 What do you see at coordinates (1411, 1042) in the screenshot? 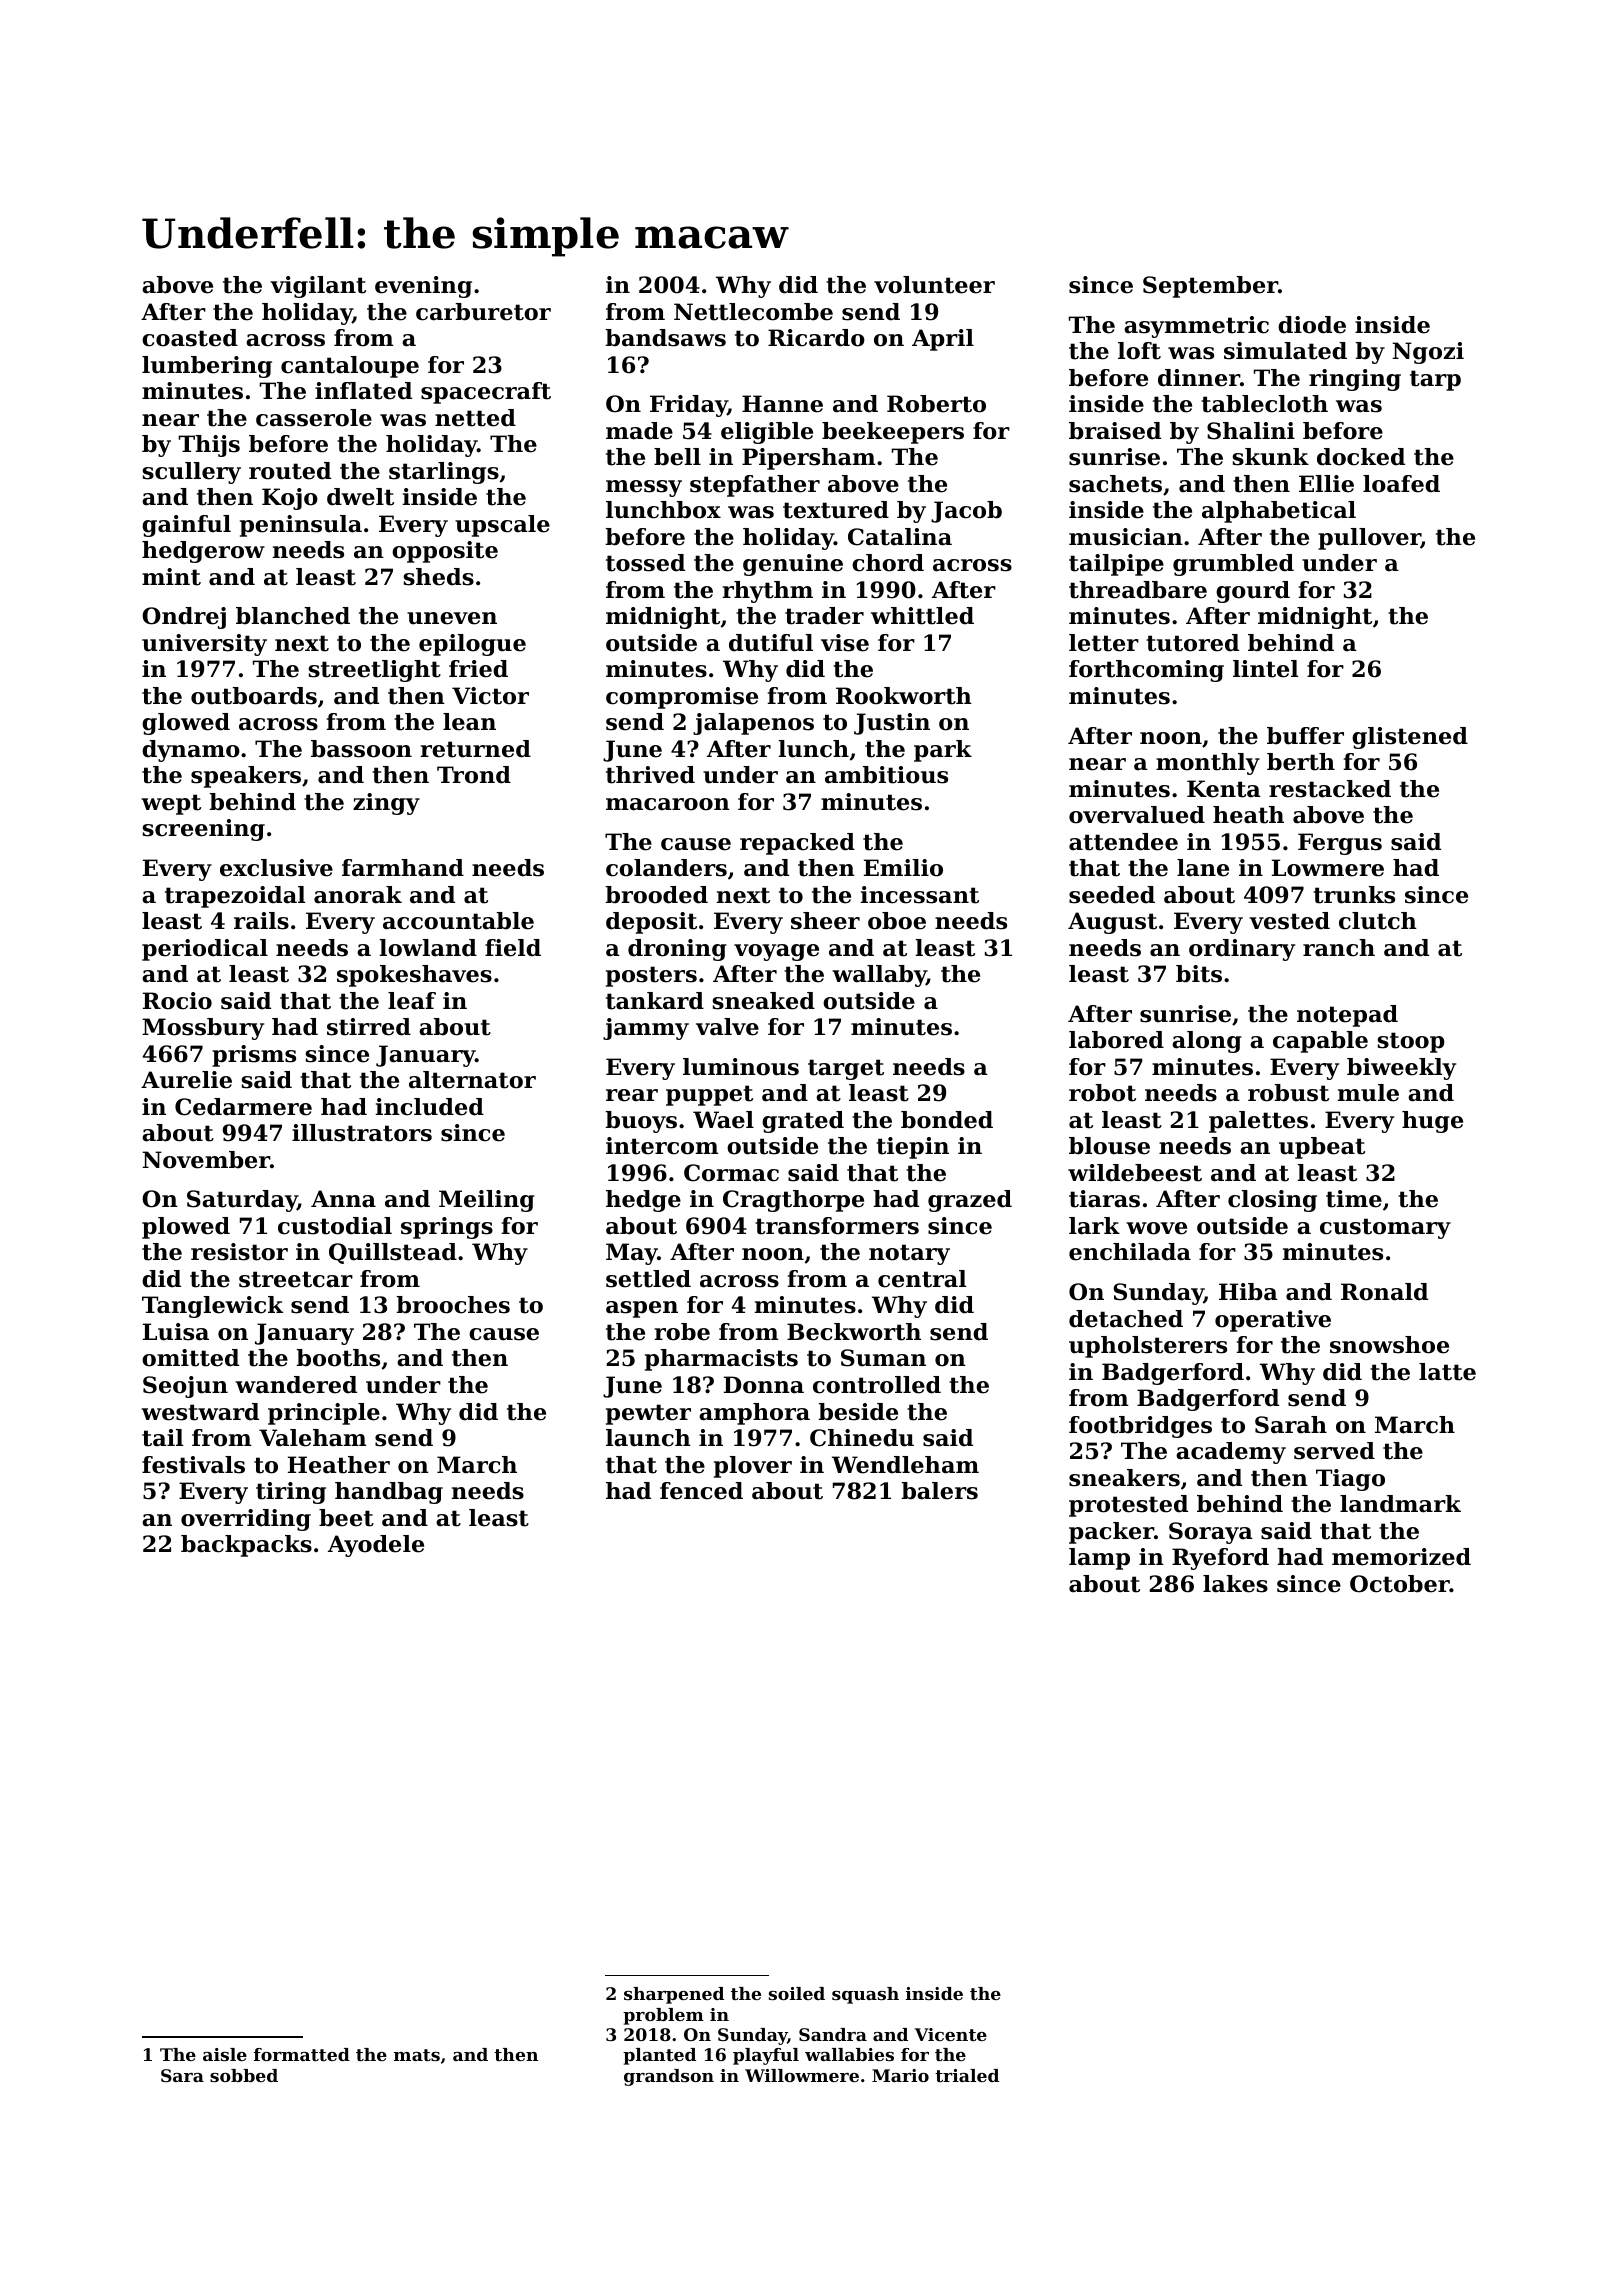
I see `stoop` at bounding box center [1411, 1042].
